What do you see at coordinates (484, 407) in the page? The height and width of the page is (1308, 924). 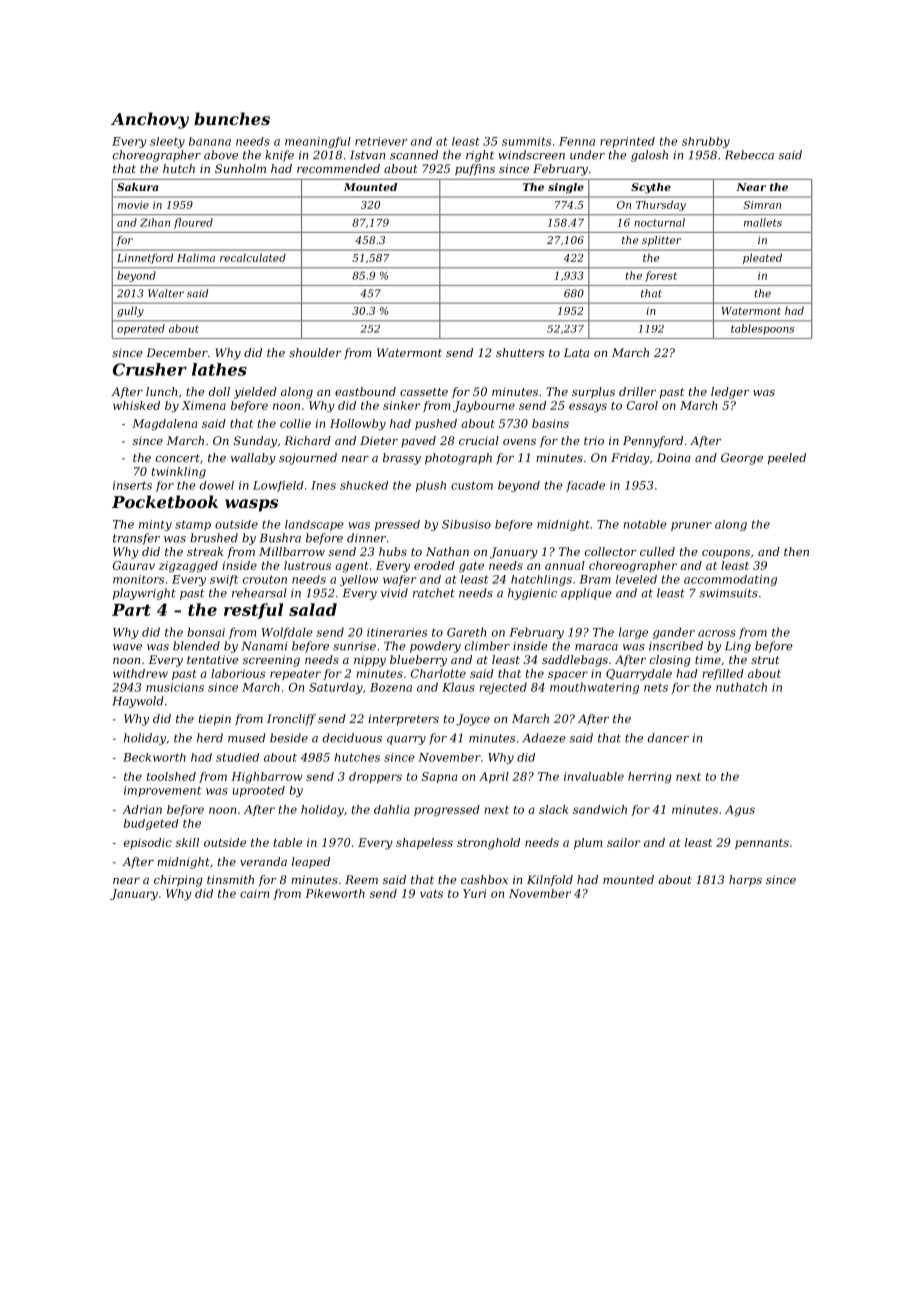 I see `Jaybourne` at bounding box center [484, 407].
